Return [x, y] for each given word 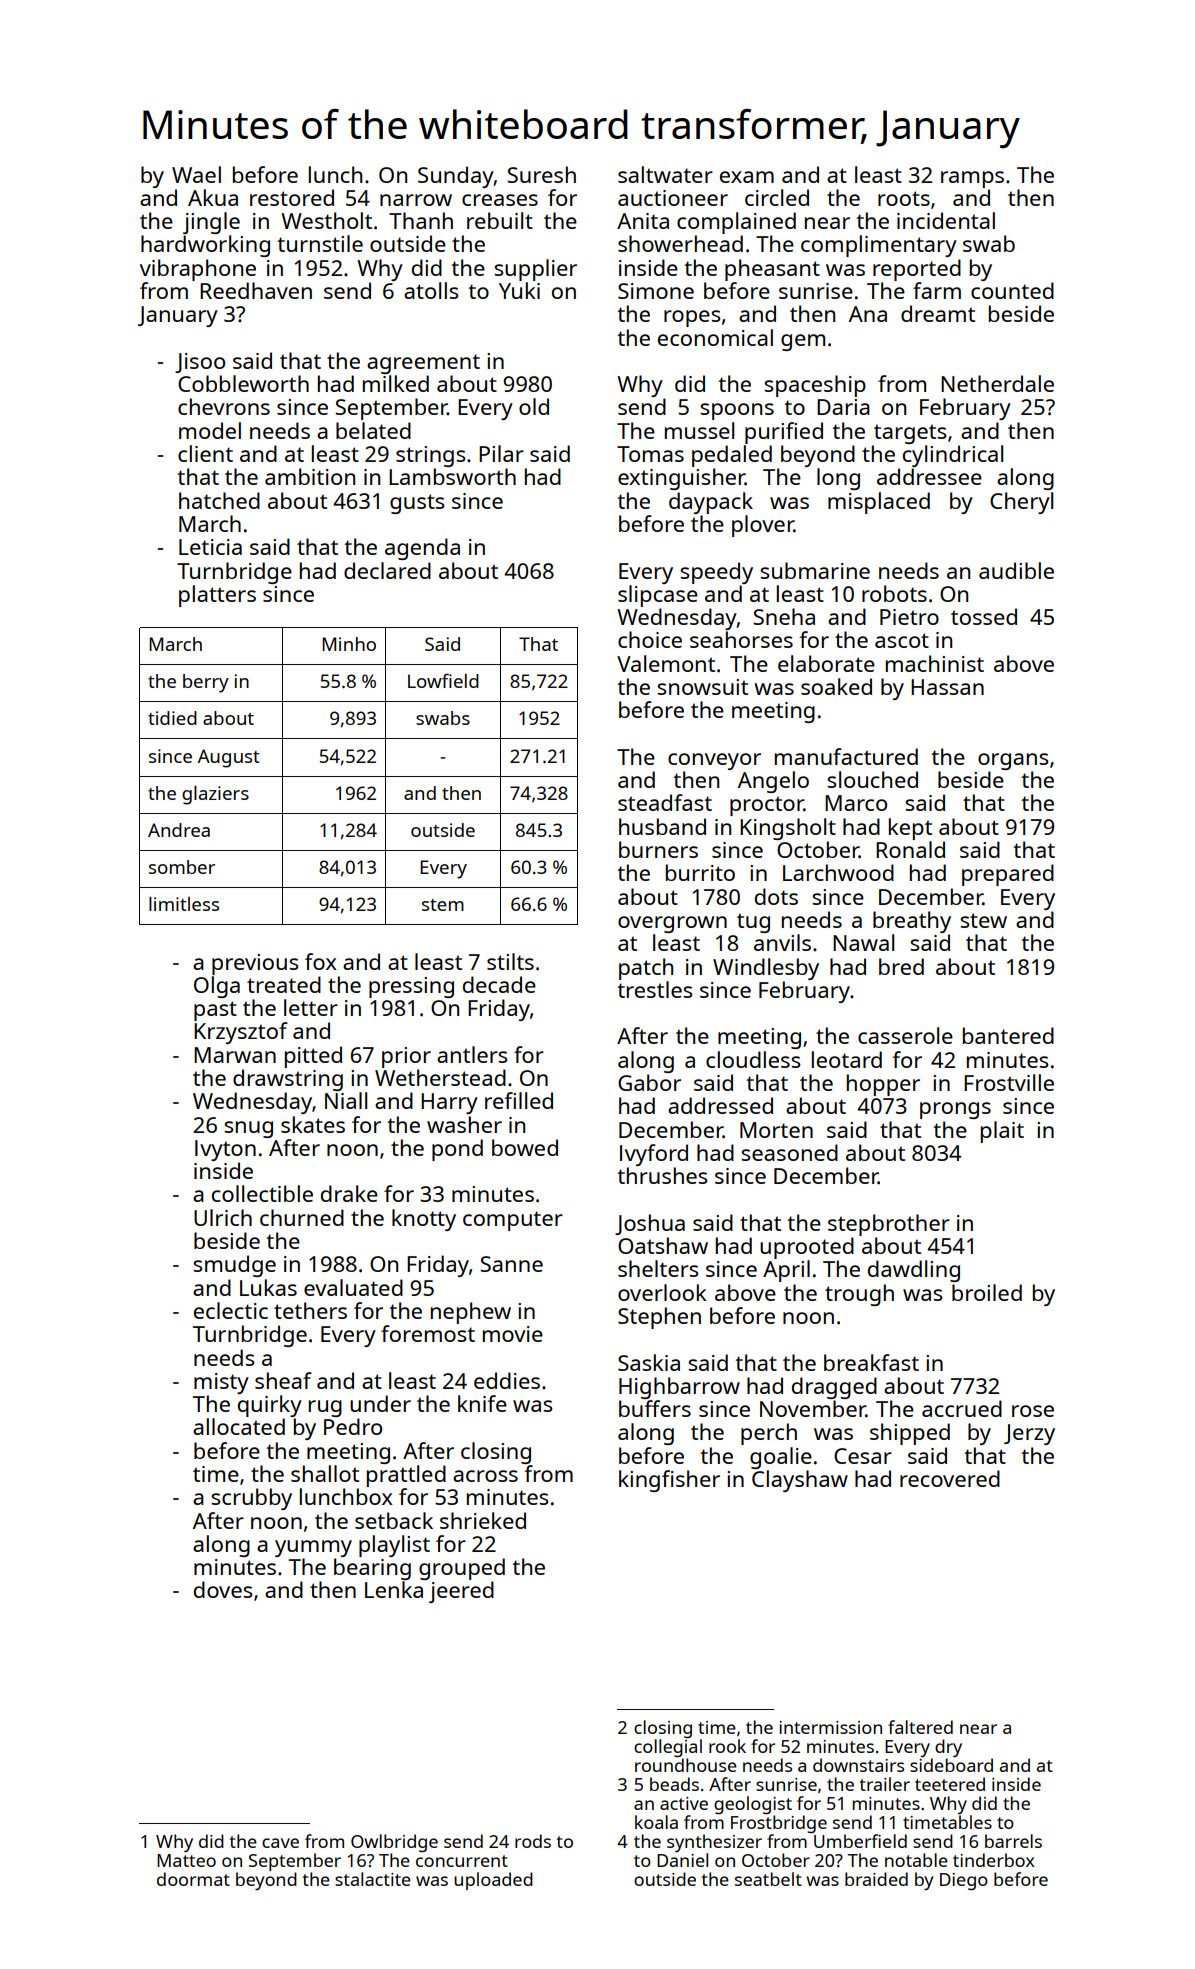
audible [1016, 570]
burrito [700, 872]
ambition [310, 476]
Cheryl [1021, 503]
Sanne [511, 1264]
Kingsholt [788, 829]
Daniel [682, 1860]
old [534, 406]
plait [1002, 1132]
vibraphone [198, 270]
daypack [711, 503]
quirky [270, 1406]
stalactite [373, 1879]
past [215, 1011]
